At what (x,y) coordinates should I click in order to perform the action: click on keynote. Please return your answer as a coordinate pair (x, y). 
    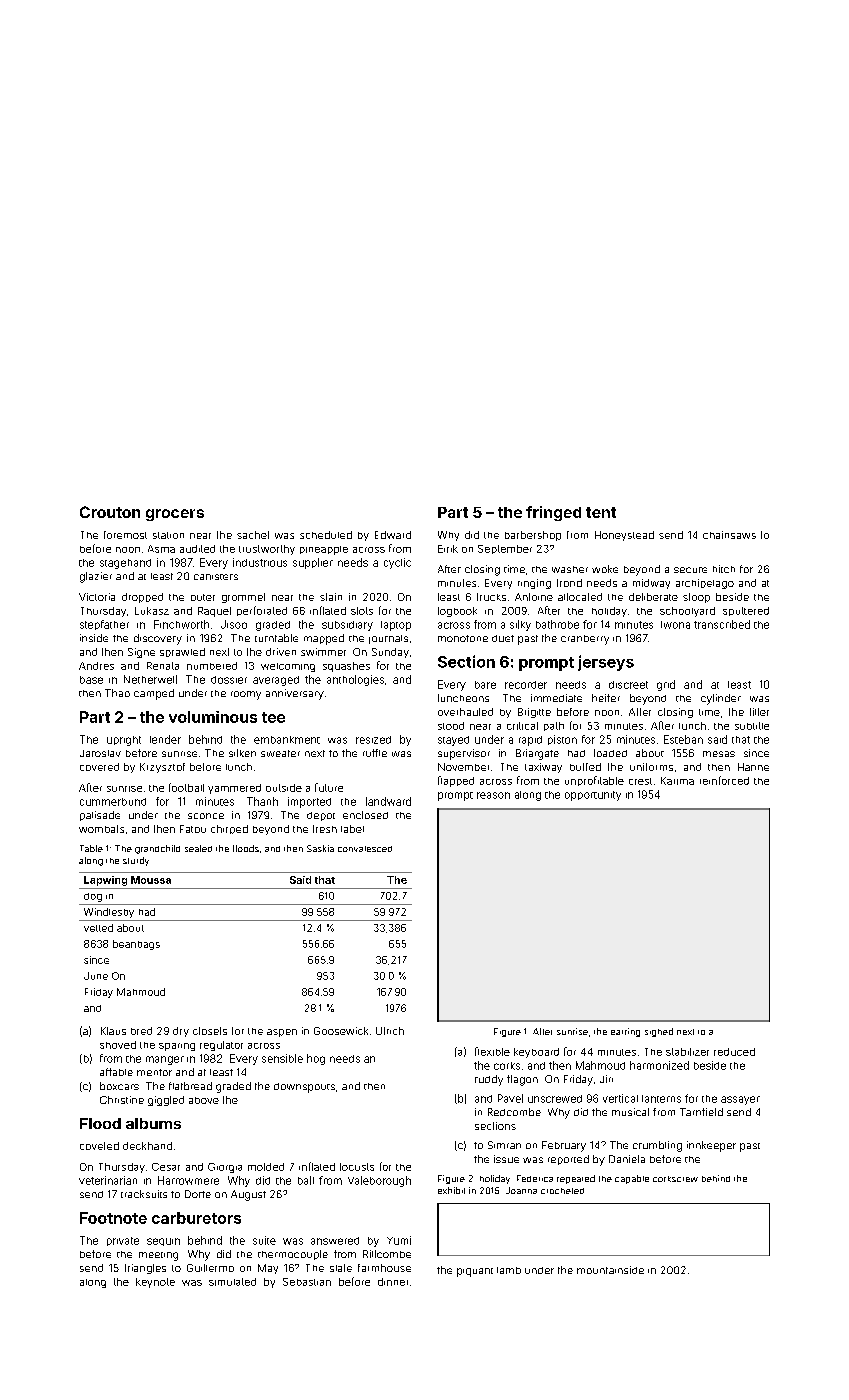
    Looking at the image, I should click on (155, 1283).
